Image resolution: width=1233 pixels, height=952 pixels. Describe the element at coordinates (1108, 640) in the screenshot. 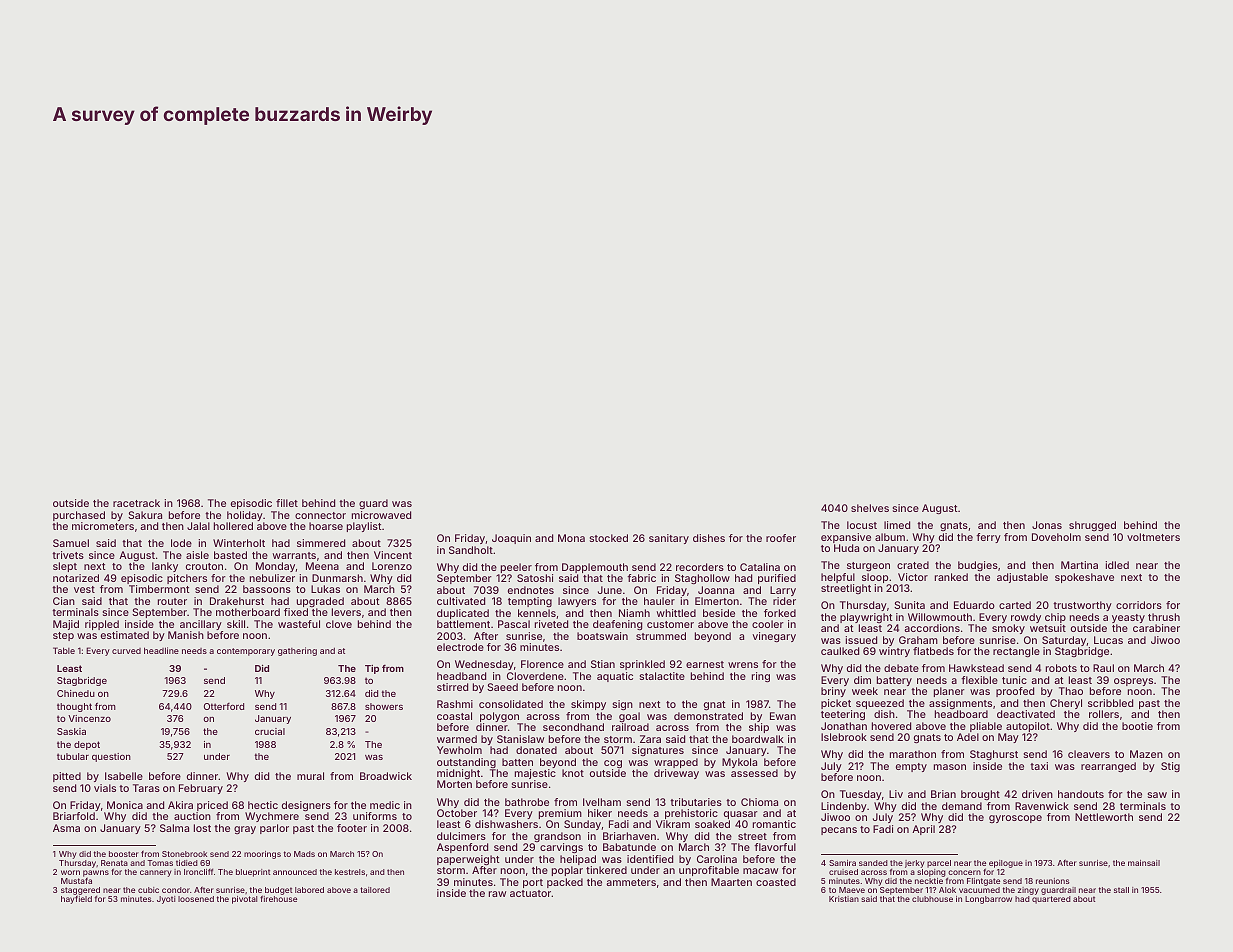

I see `Lucas` at that location.
